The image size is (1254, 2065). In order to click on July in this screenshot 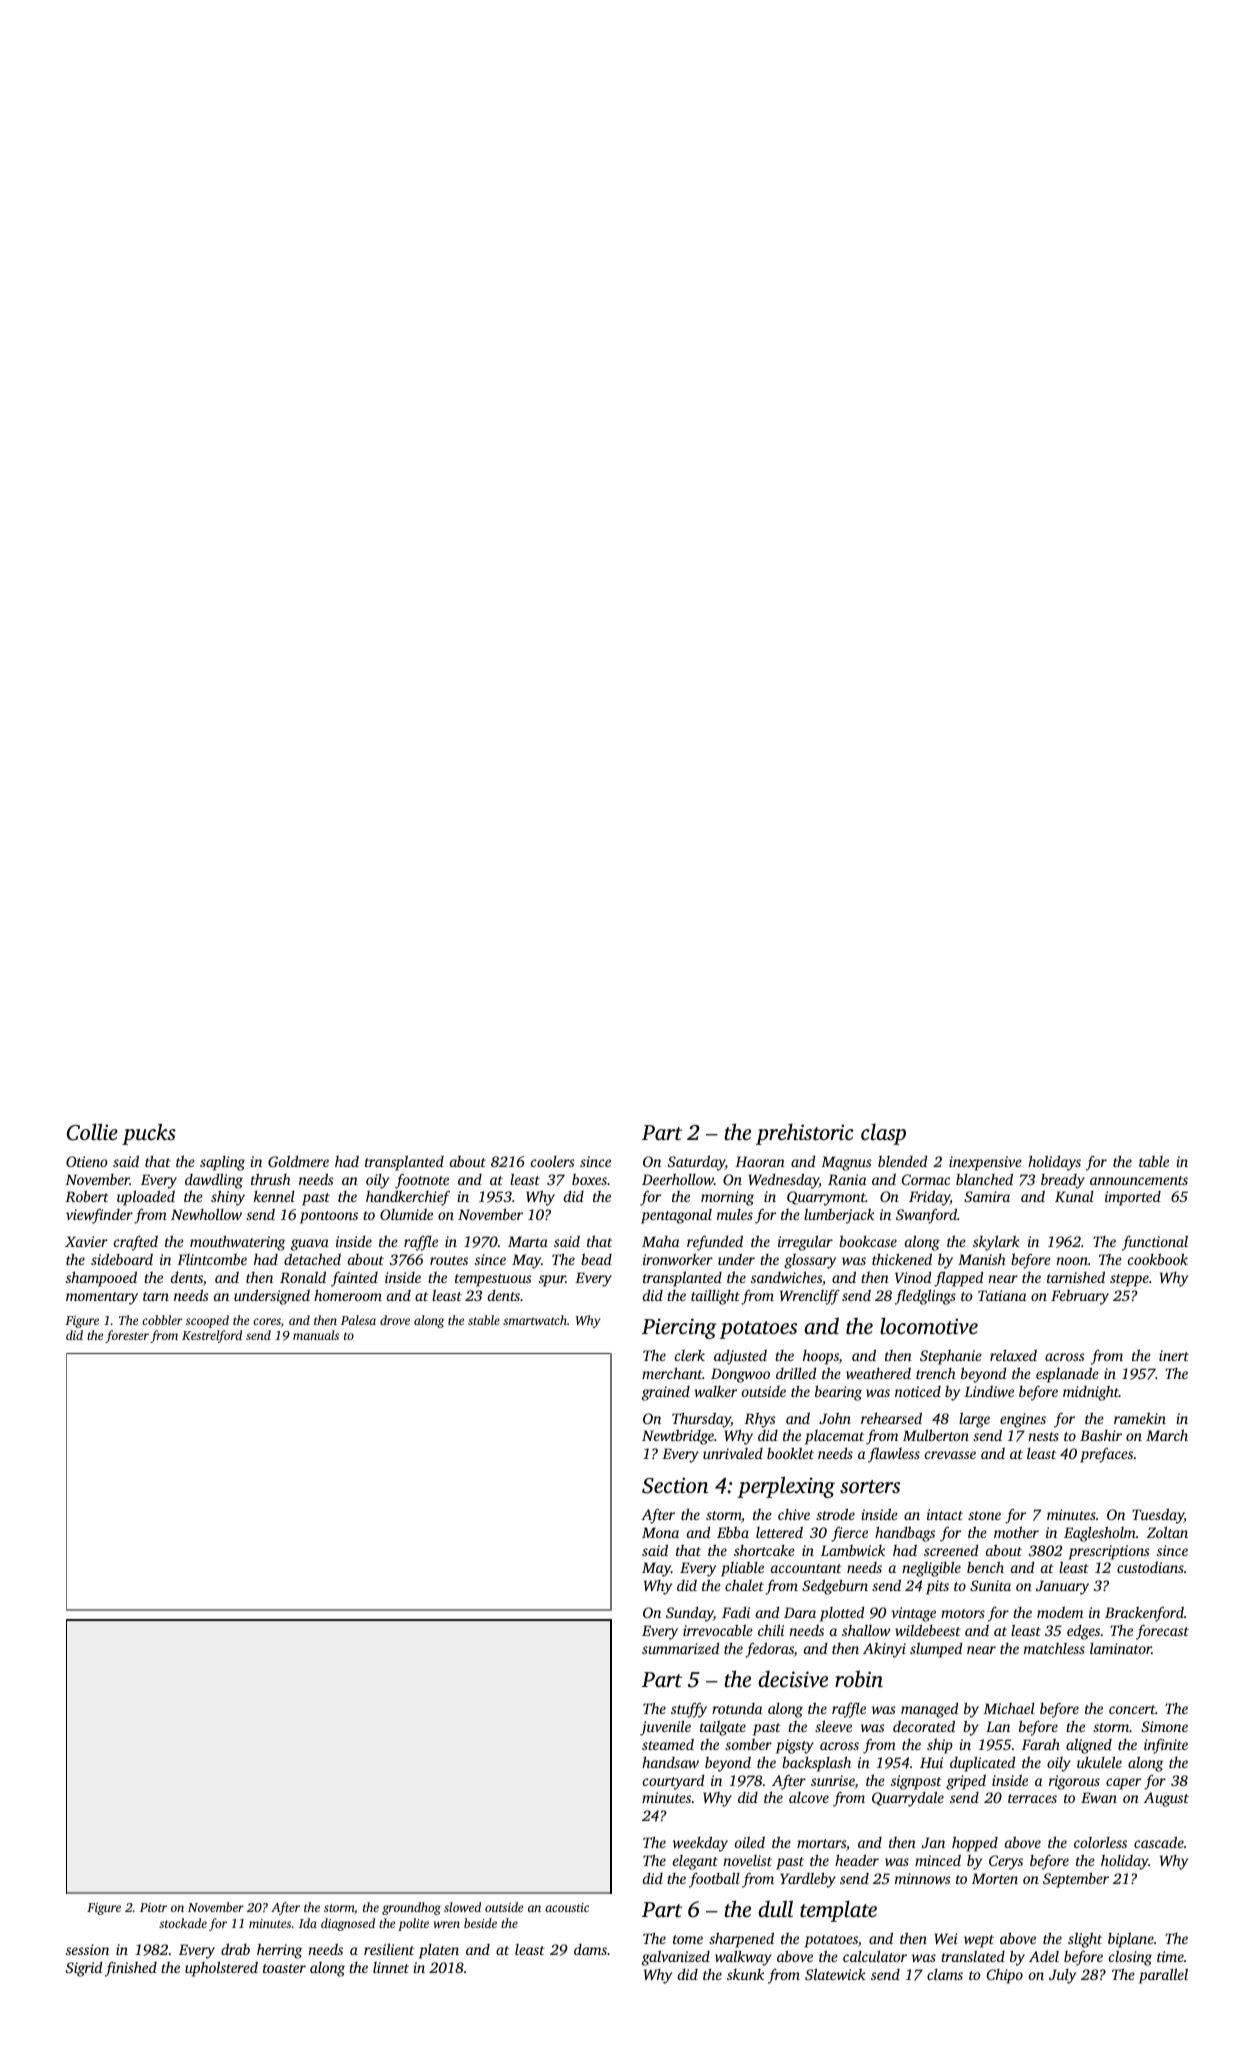, I will do `click(1062, 1976)`.
